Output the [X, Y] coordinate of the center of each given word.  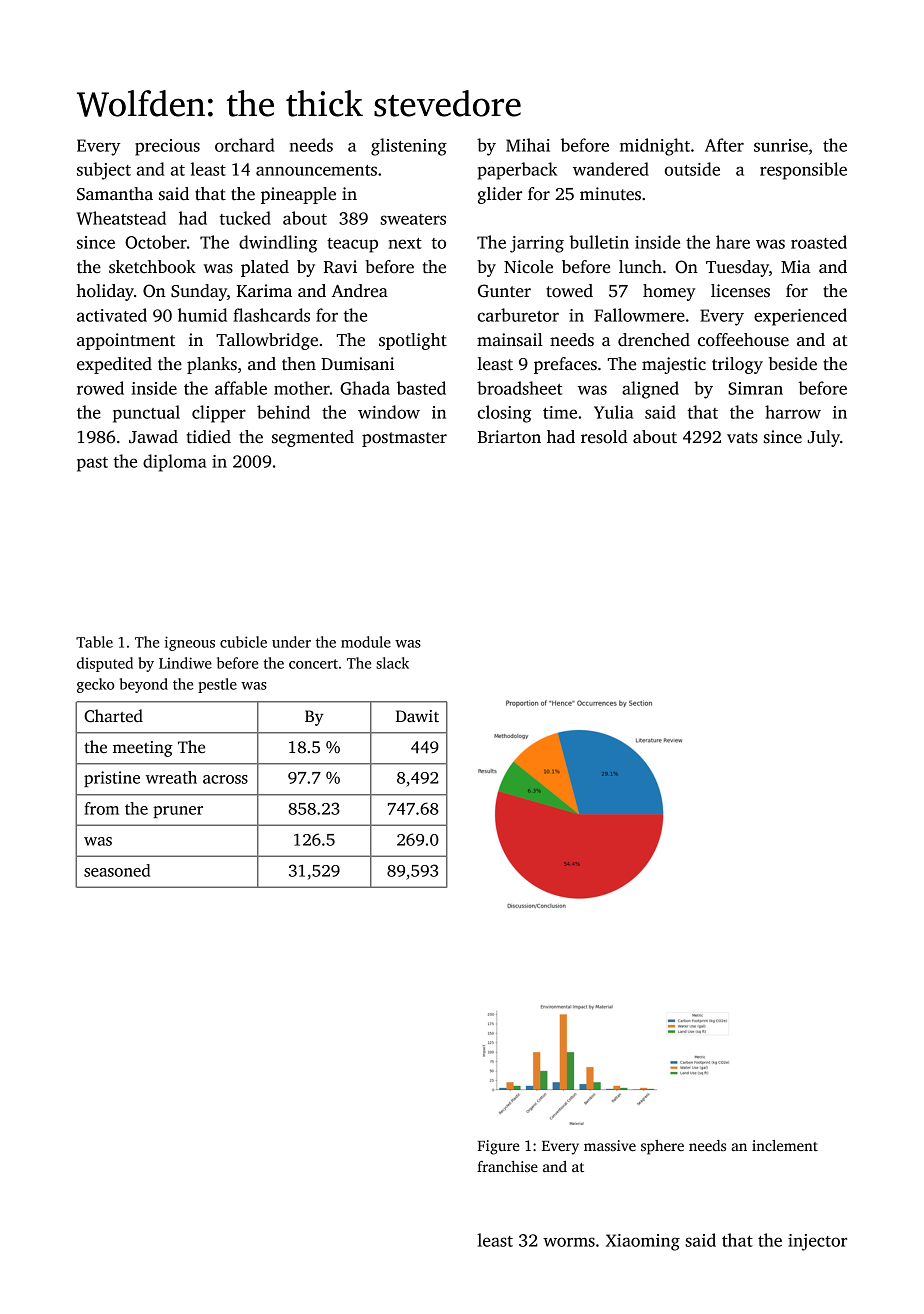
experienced [800, 317]
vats [742, 438]
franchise [507, 1166]
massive [610, 1145]
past [92, 464]
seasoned [117, 870]
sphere [662, 1147]
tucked [245, 218]
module [366, 642]
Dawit [417, 716]
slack [392, 663]
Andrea [360, 291]
